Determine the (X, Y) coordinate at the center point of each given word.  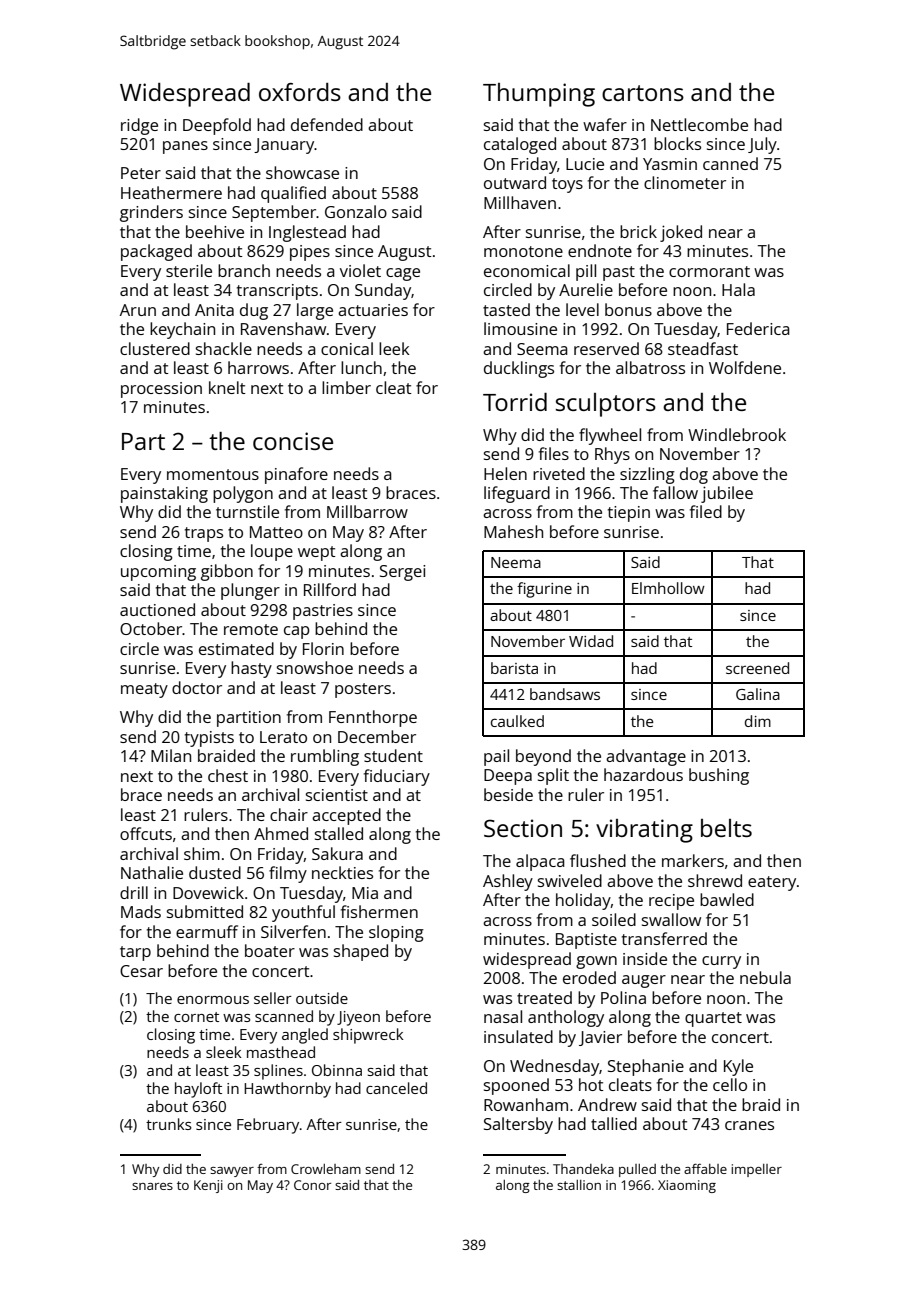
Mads (141, 911)
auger (644, 981)
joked (681, 233)
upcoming (158, 573)
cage (403, 274)
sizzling (647, 475)
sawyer (232, 1172)
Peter (141, 173)
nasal (503, 1016)
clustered (155, 348)
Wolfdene (745, 367)
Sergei (402, 573)
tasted (506, 309)
